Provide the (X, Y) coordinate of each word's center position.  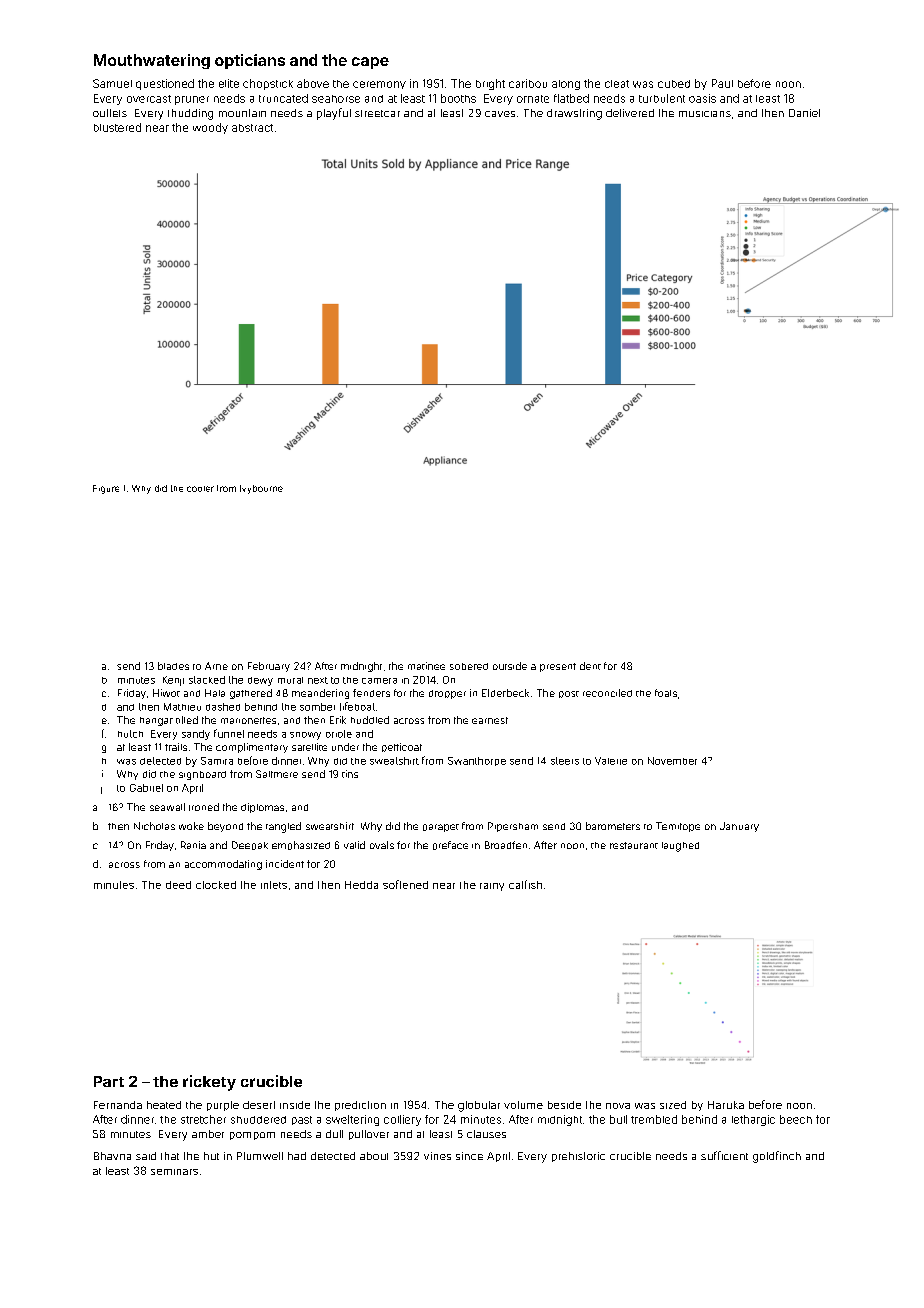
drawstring (574, 114)
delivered (630, 113)
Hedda (361, 885)
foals (666, 693)
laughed (680, 847)
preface (450, 845)
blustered (117, 127)
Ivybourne (261, 489)
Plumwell (260, 1156)
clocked (216, 885)
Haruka (726, 1105)
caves (500, 114)
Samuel (112, 83)
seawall (167, 807)
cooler (200, 489)
